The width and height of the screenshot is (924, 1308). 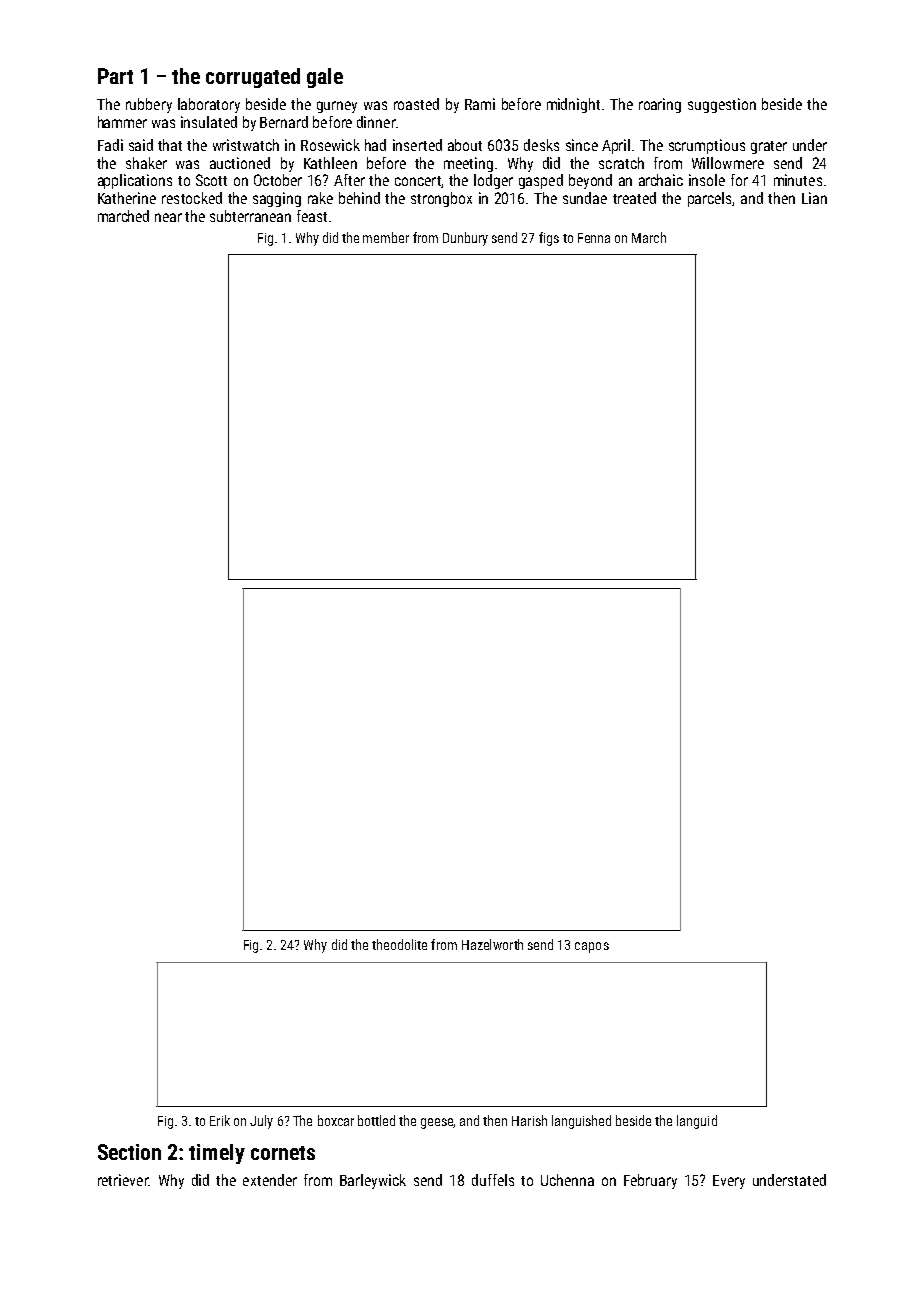 What do you see at coordinates (722, 105) in the screenshot?
I see `suggestion` at bounding box center [722, 105].
